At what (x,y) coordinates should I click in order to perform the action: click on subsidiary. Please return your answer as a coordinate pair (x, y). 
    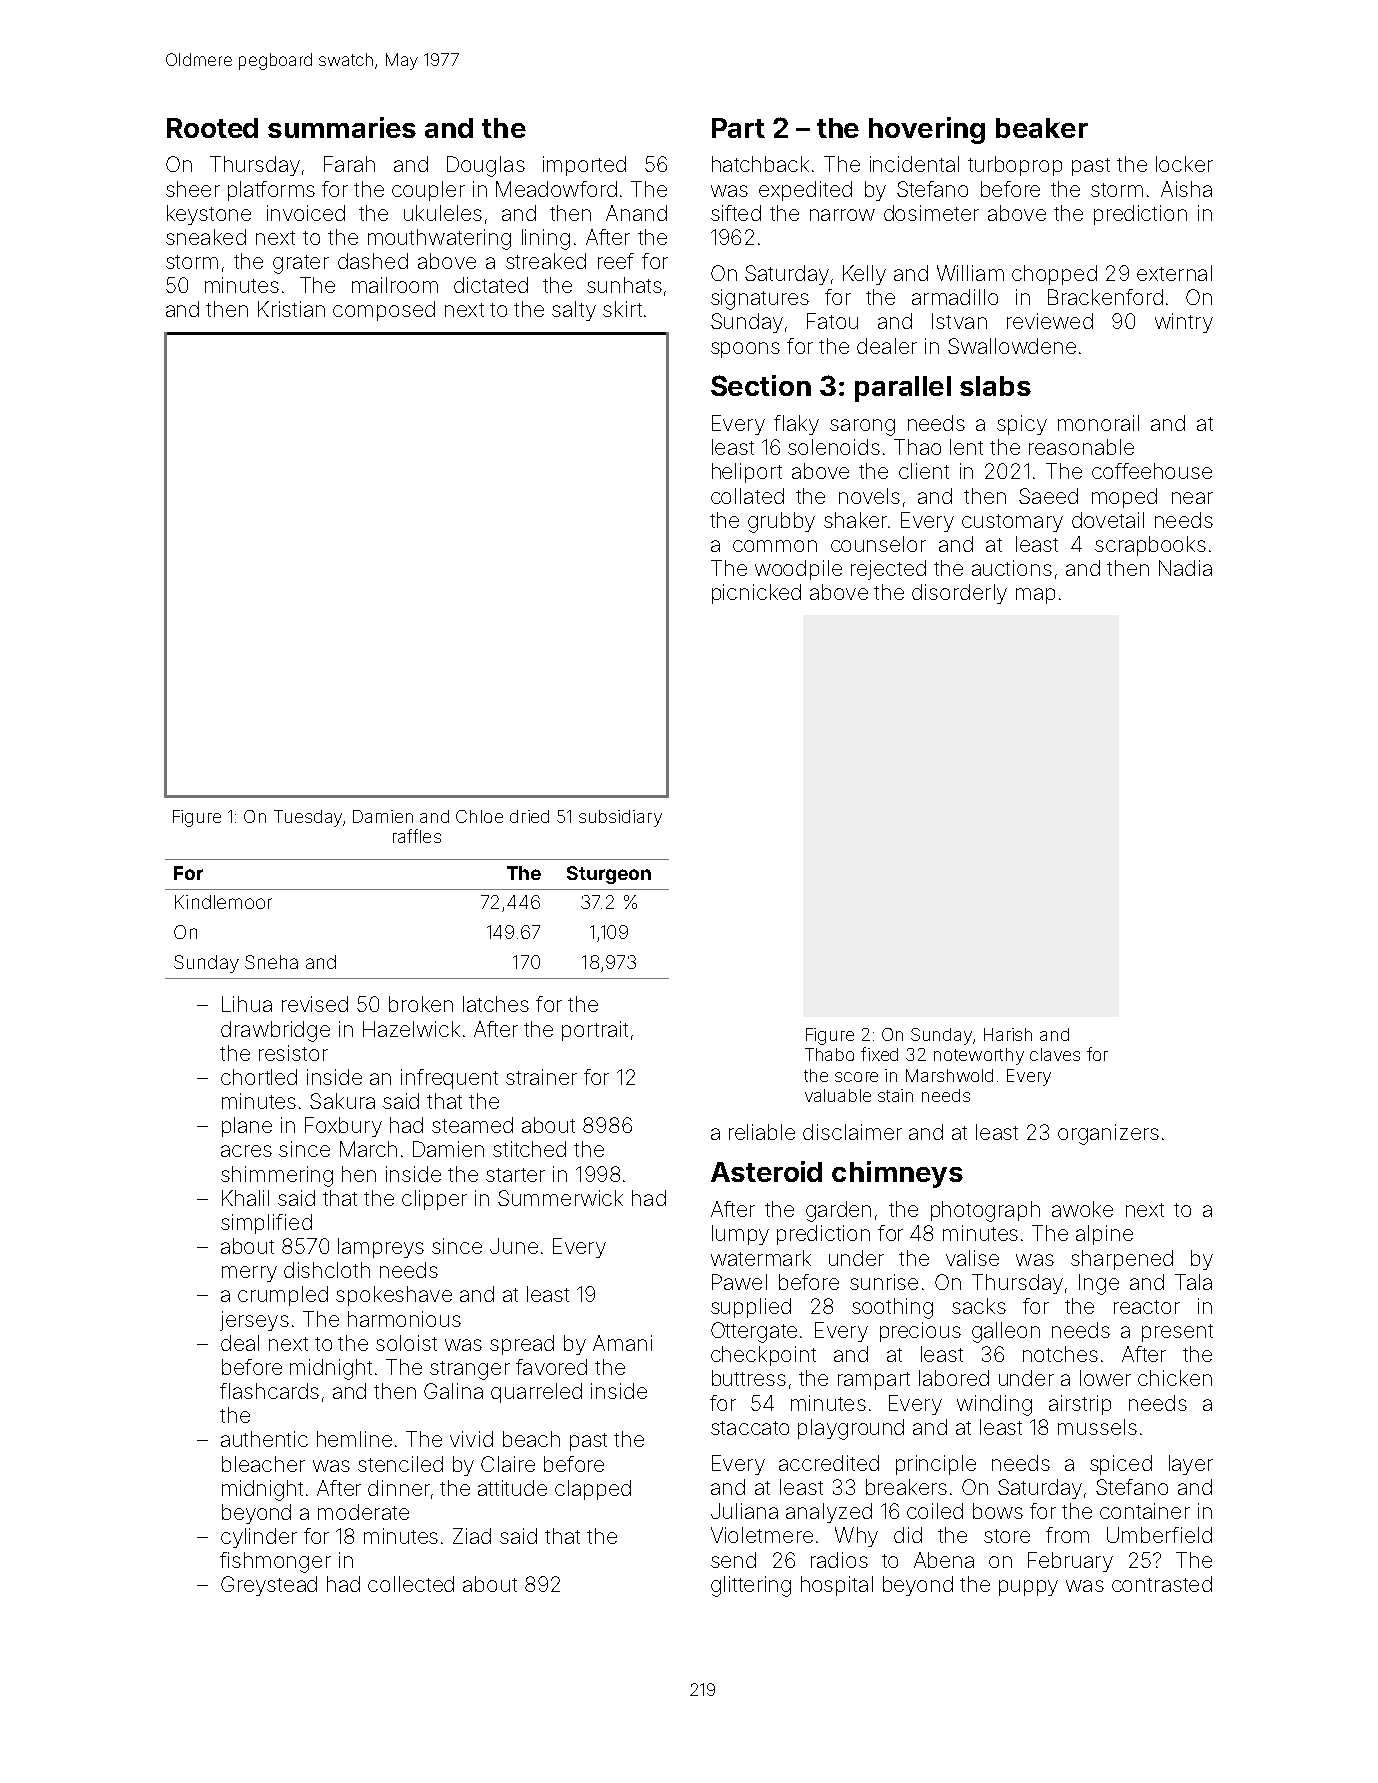
    Looking at the image, I should click on (620, 818).
